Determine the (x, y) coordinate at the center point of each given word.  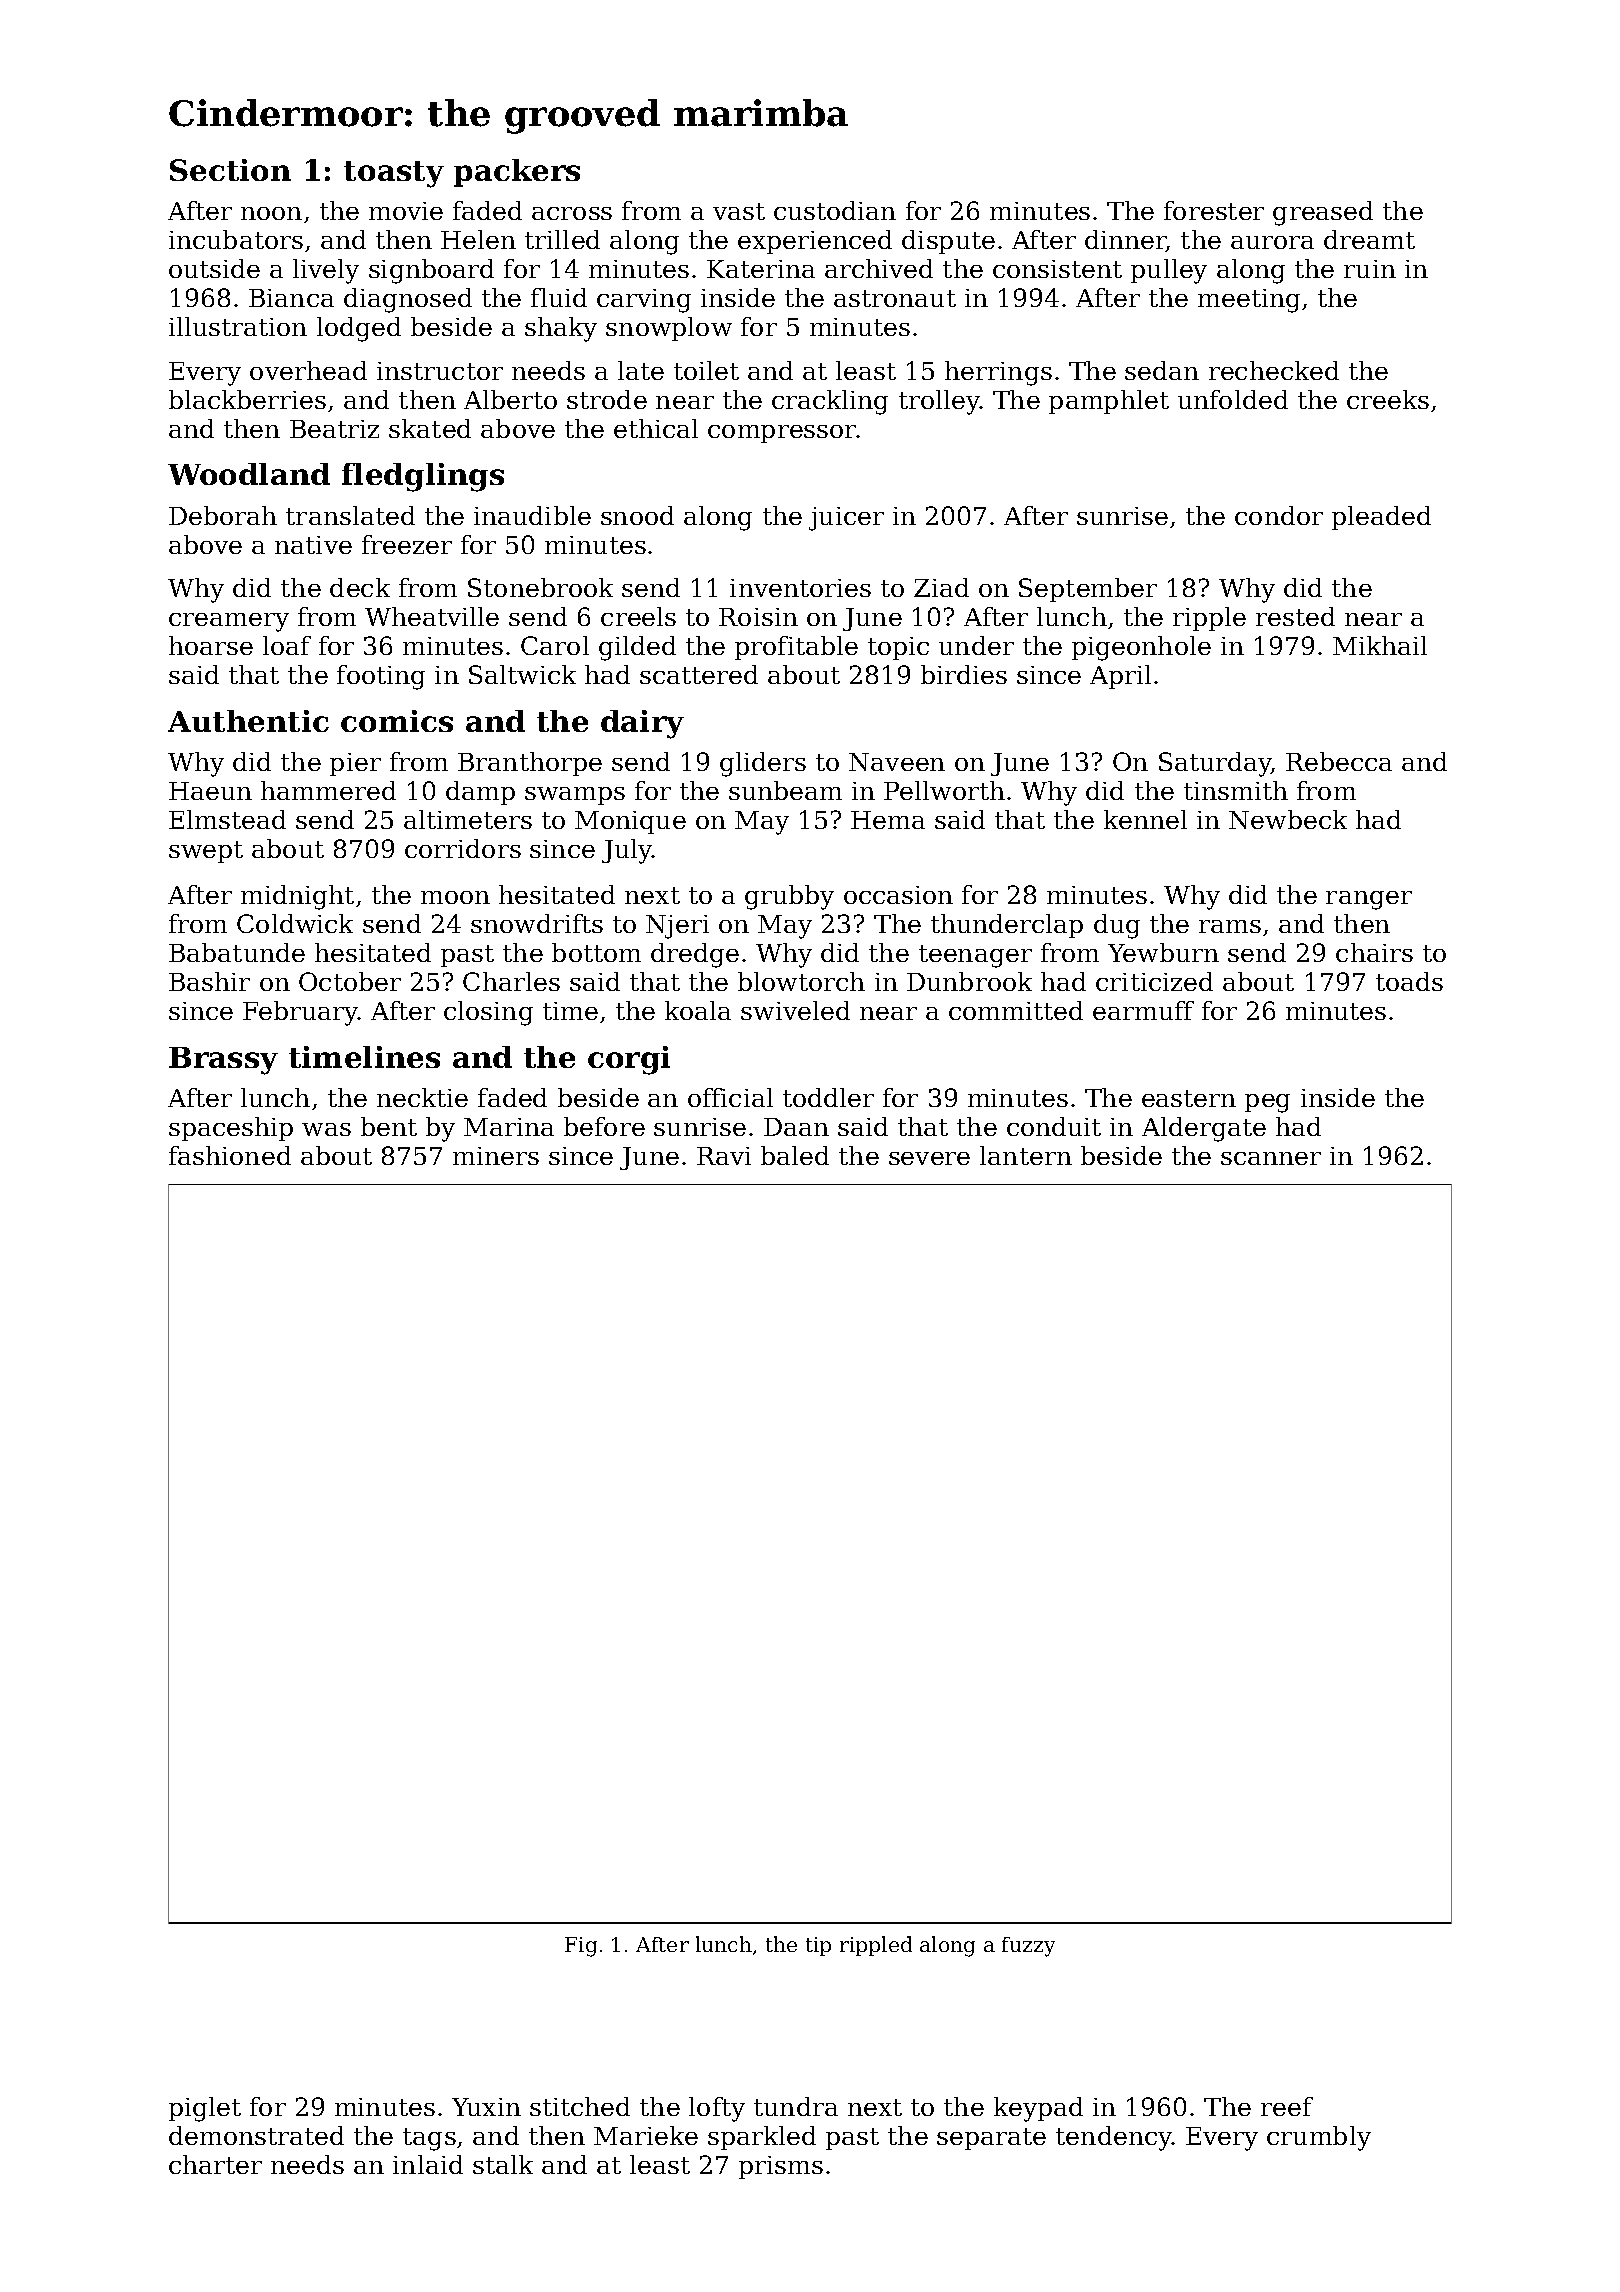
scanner (1271, 1158)
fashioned (230, 1155)
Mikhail (1380, 645)
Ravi (724, 1156)
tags (429, 2139)
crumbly (1319, 2138)
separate (991, 2139)
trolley (939, 402)
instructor (440, 371)
